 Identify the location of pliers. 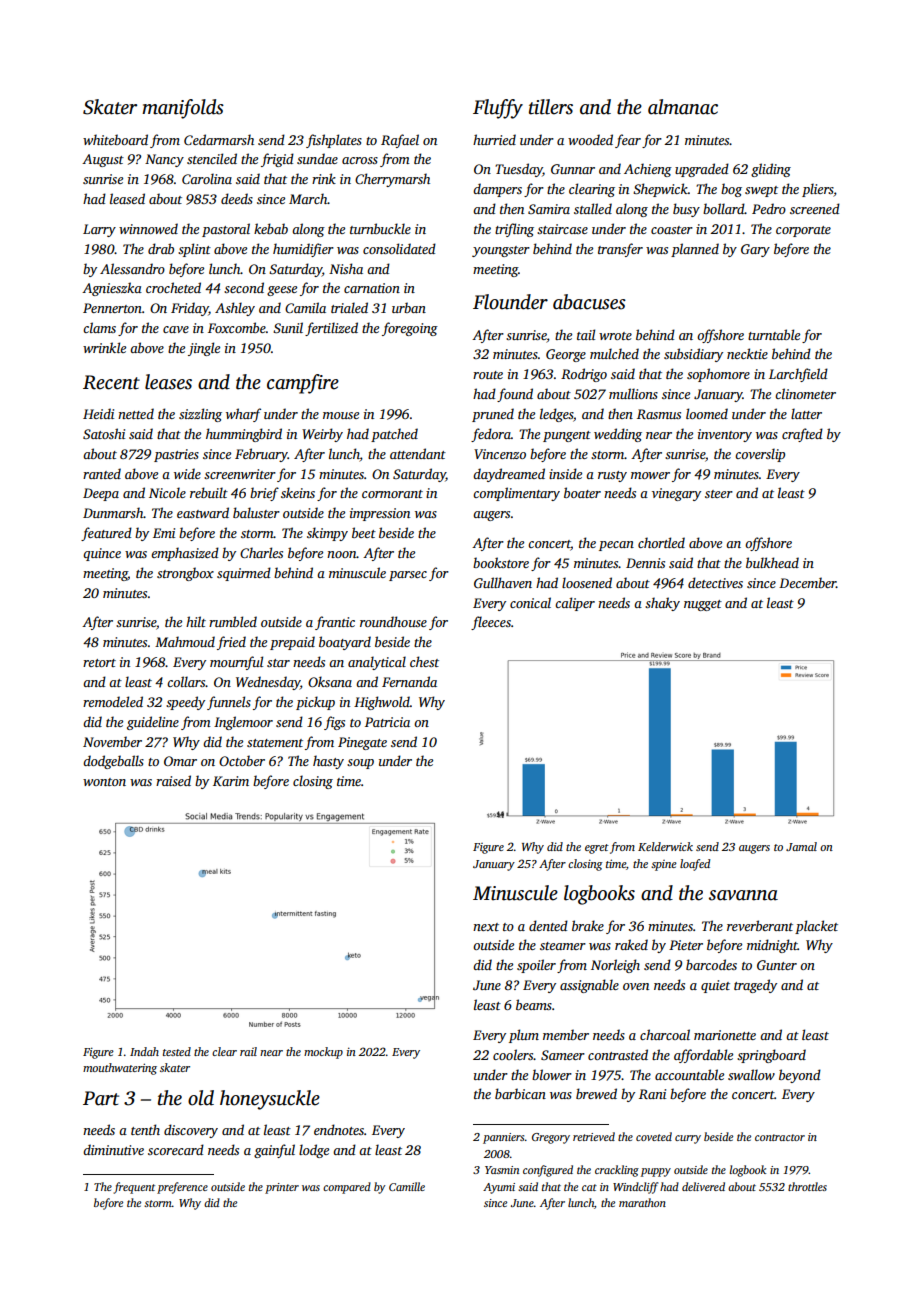
(818, 190).
